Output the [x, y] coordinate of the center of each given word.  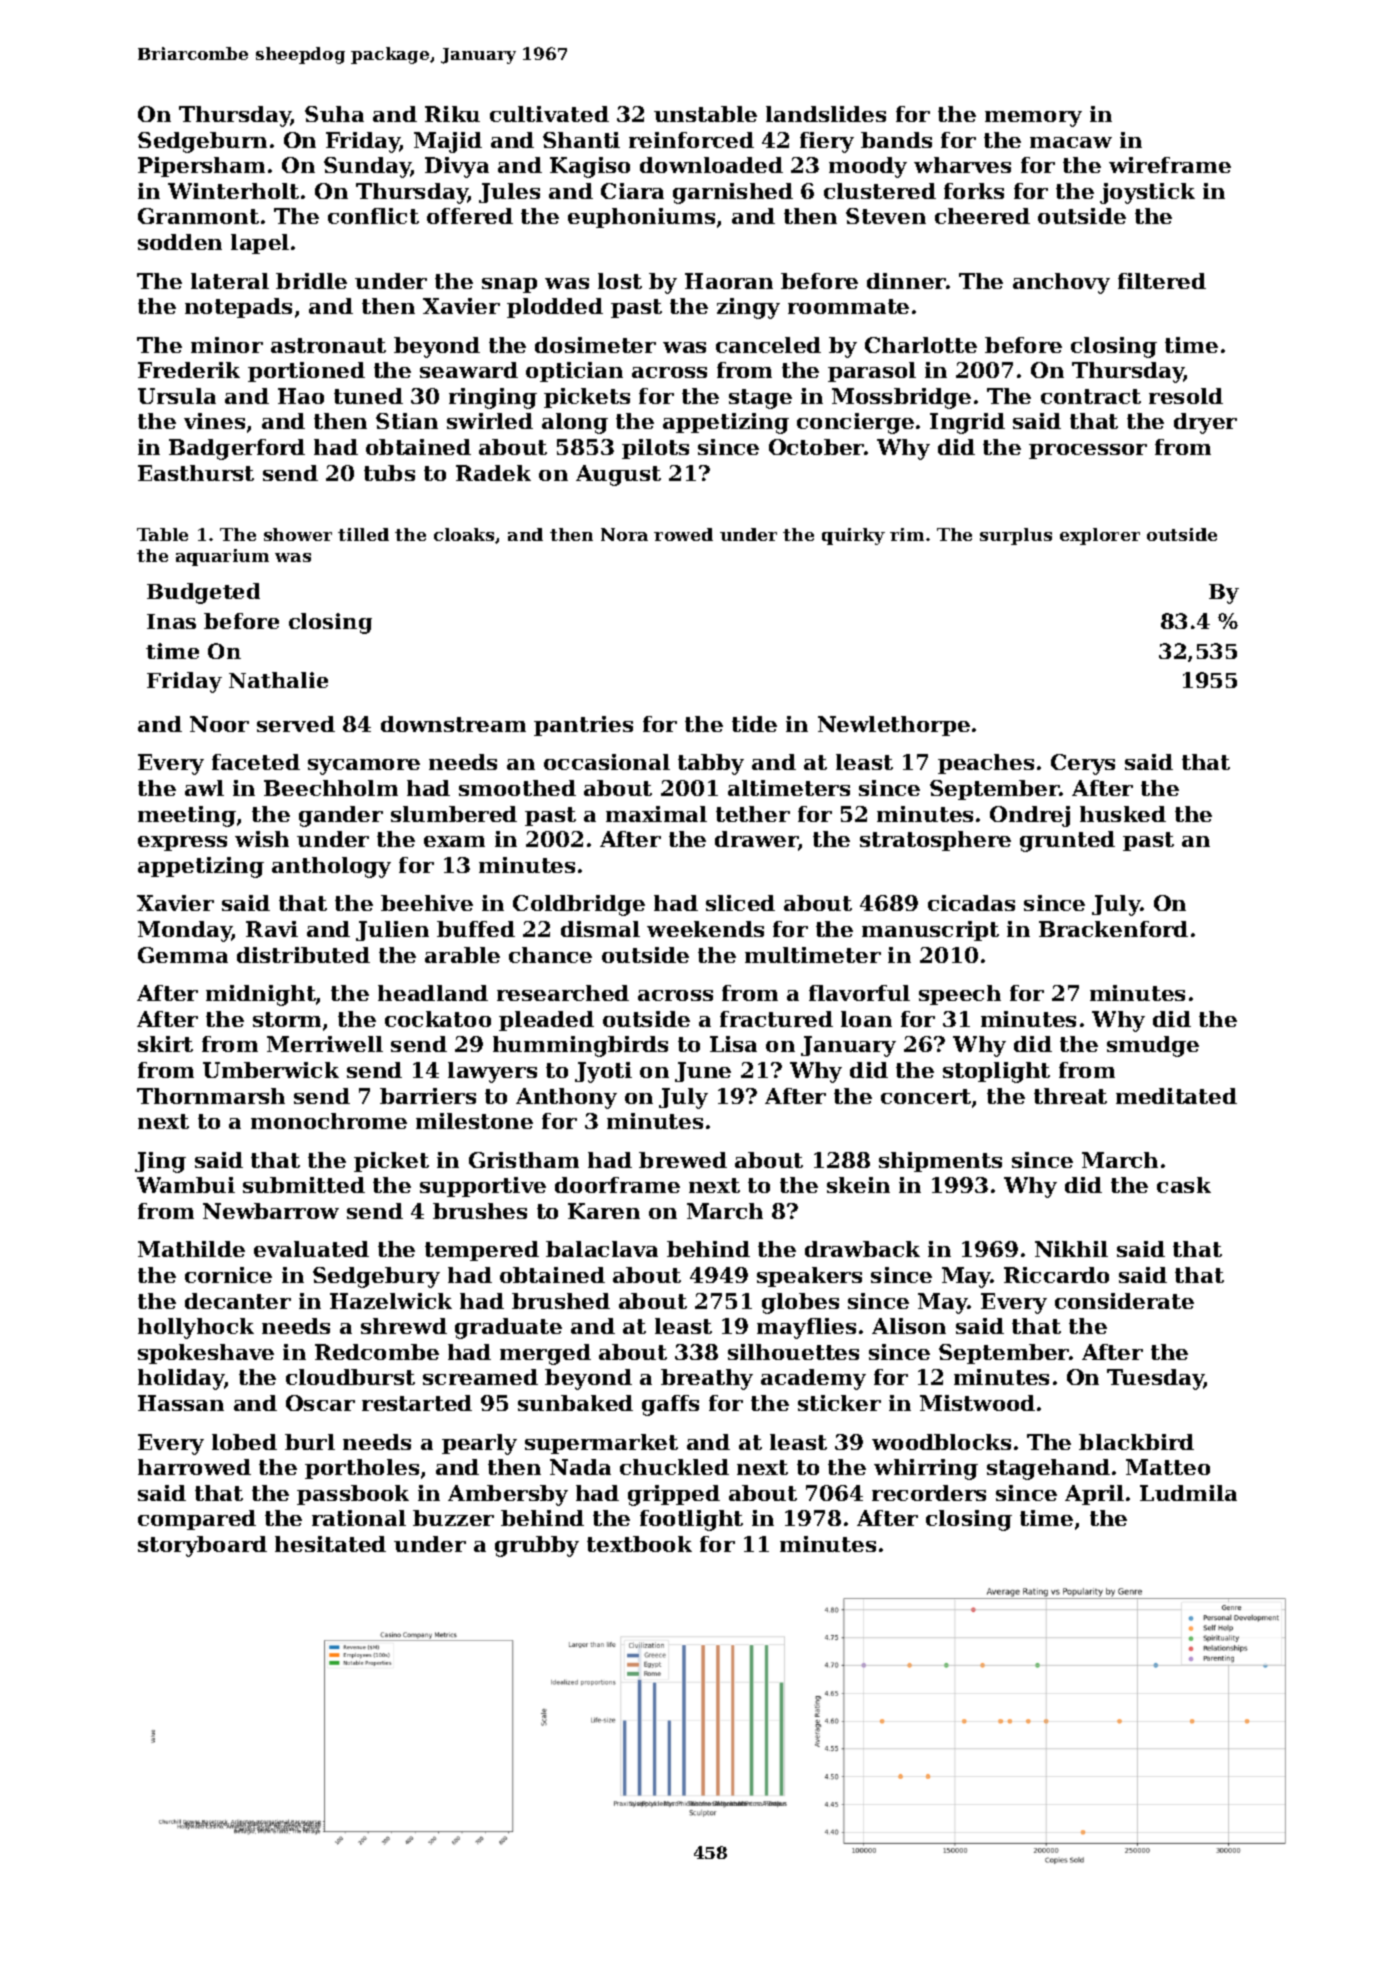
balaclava [602, 1249]
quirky [853, 536]
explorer [1100, 536]
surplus [1016, 536]
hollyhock [196, 1328]
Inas [171, 621]
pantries [583, 726]
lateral [230, 281]
